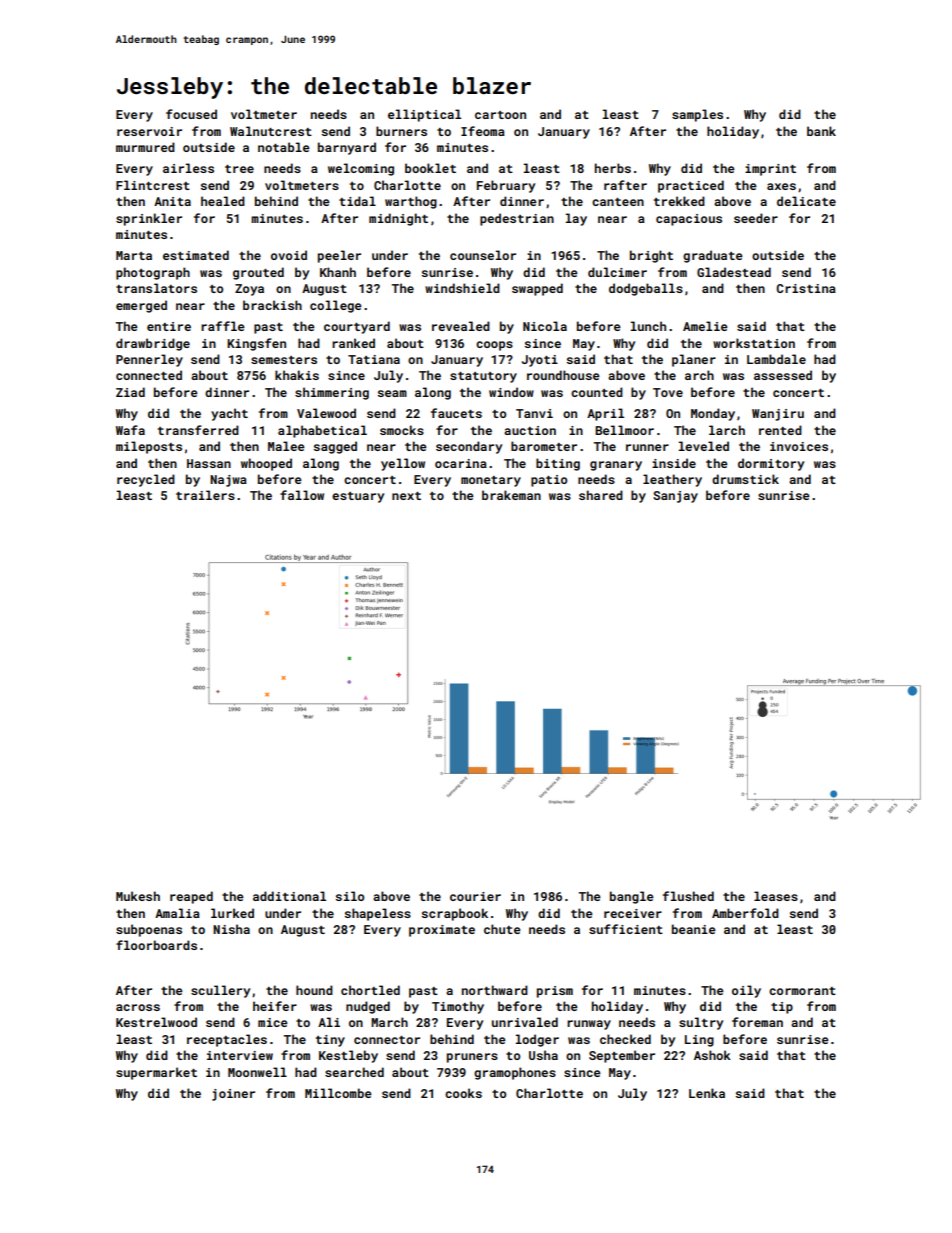  Describe the element at coordinates (233, 1095) in the image. I see `joiner` at that location.
